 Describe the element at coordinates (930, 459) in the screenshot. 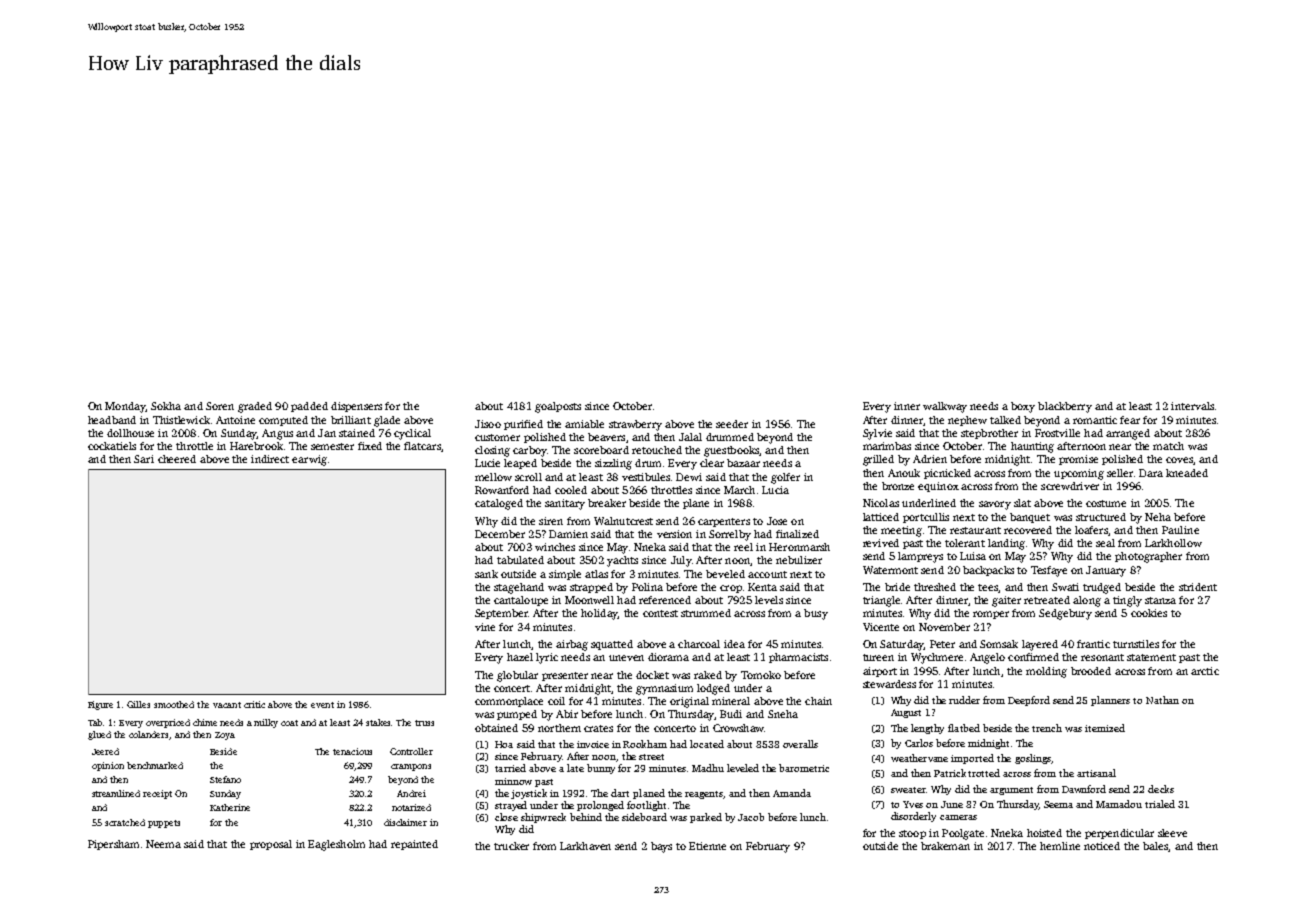

I see `Adrien` at that location.
